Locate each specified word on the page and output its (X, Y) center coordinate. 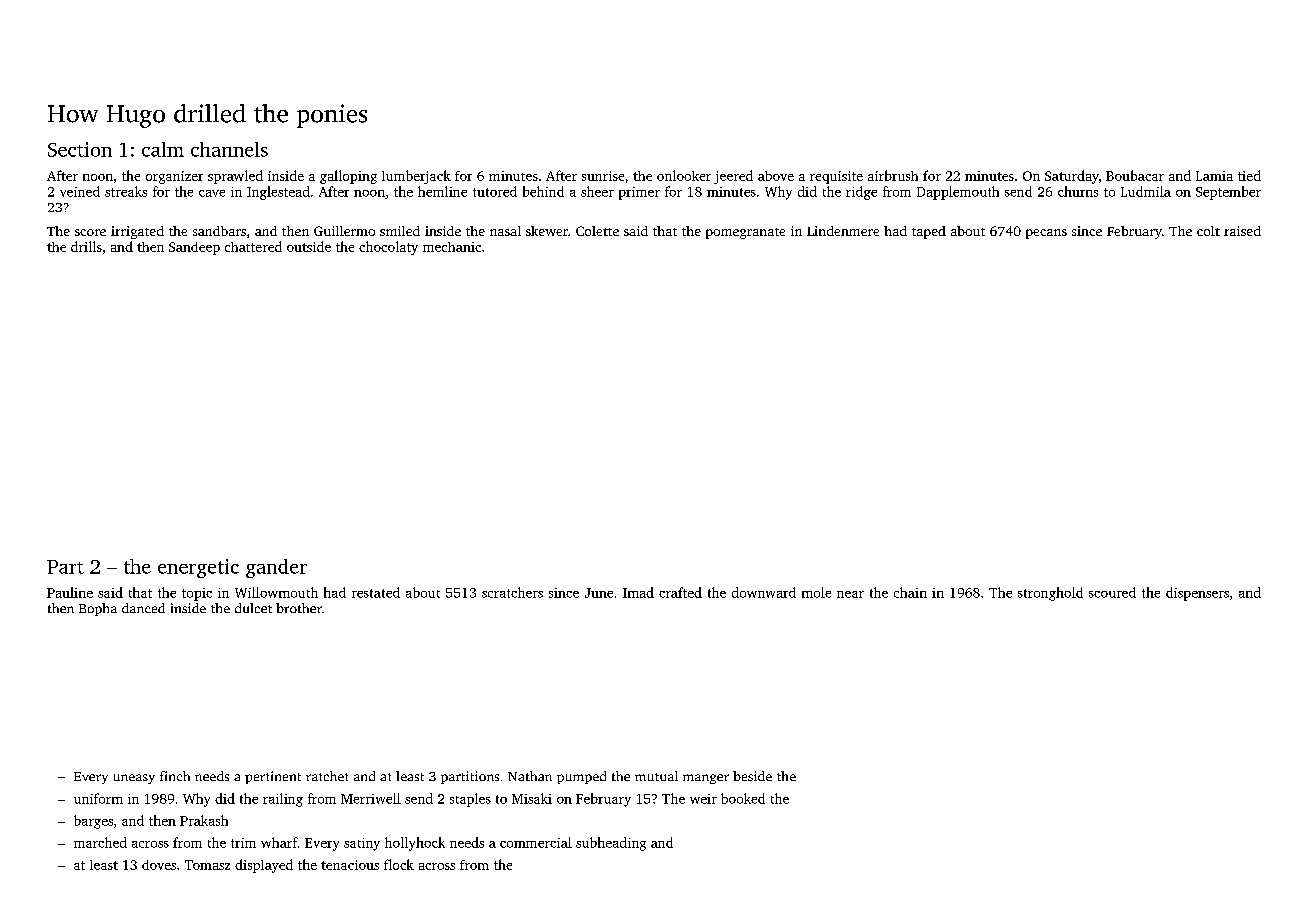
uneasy (134, 779)
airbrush (893, 175)
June (599, 593)
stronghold (1050, 594)
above (776, 176)
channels (229, 149)
